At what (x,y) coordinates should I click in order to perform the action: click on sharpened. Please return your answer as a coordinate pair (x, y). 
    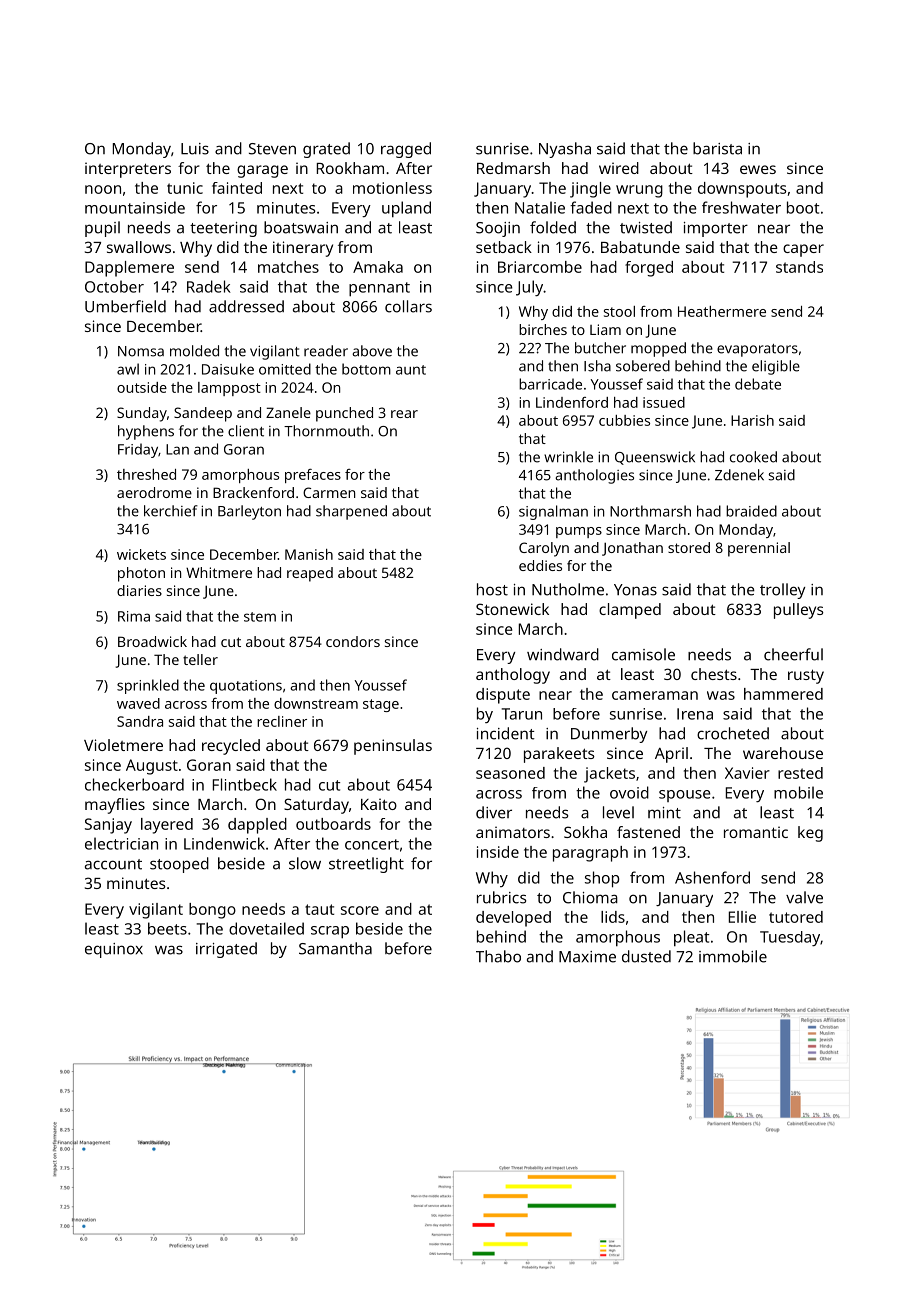
    Looking at the image, I should click on (351, 512).
